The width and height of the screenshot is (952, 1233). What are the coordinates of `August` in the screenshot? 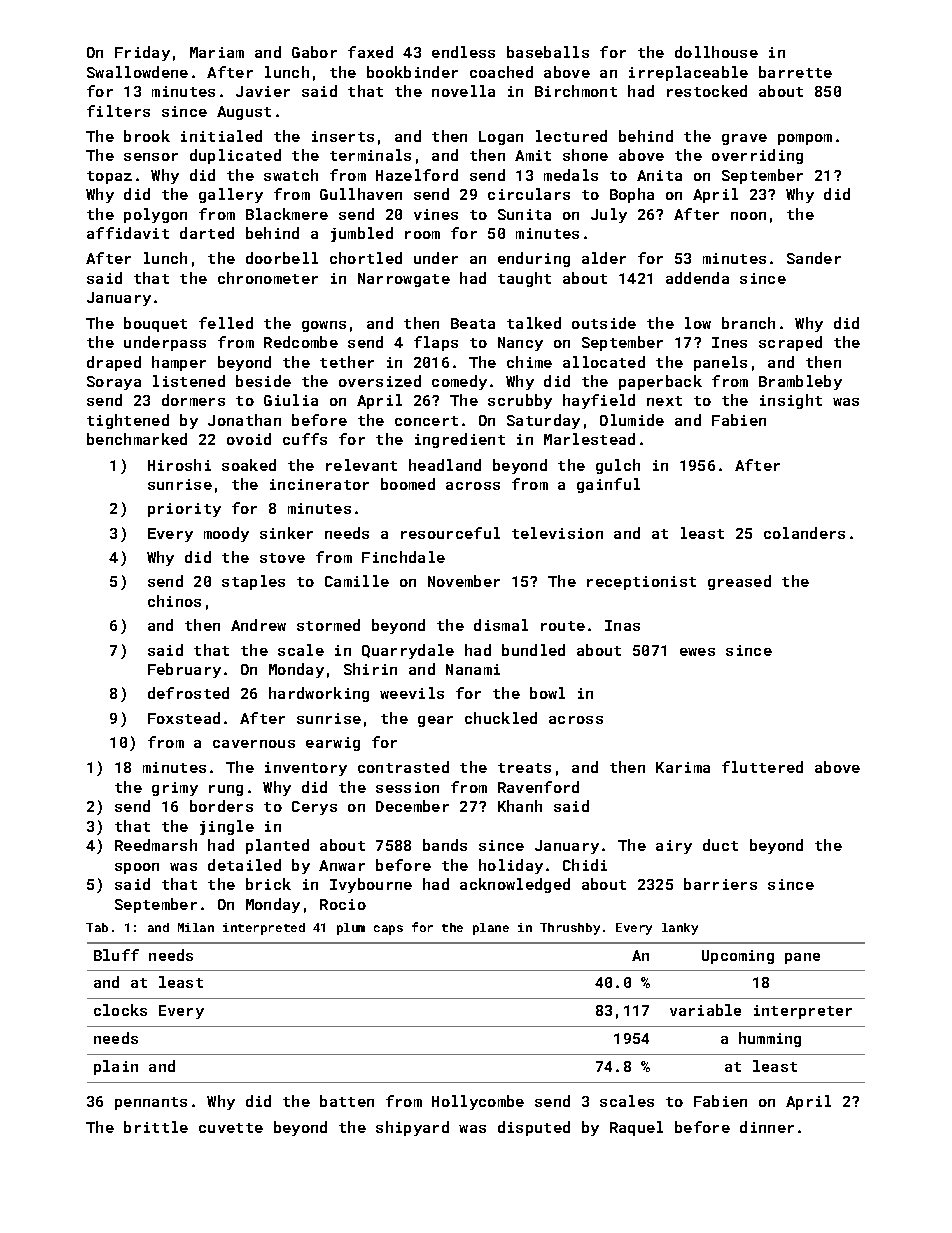 It's located at (244, 113).
